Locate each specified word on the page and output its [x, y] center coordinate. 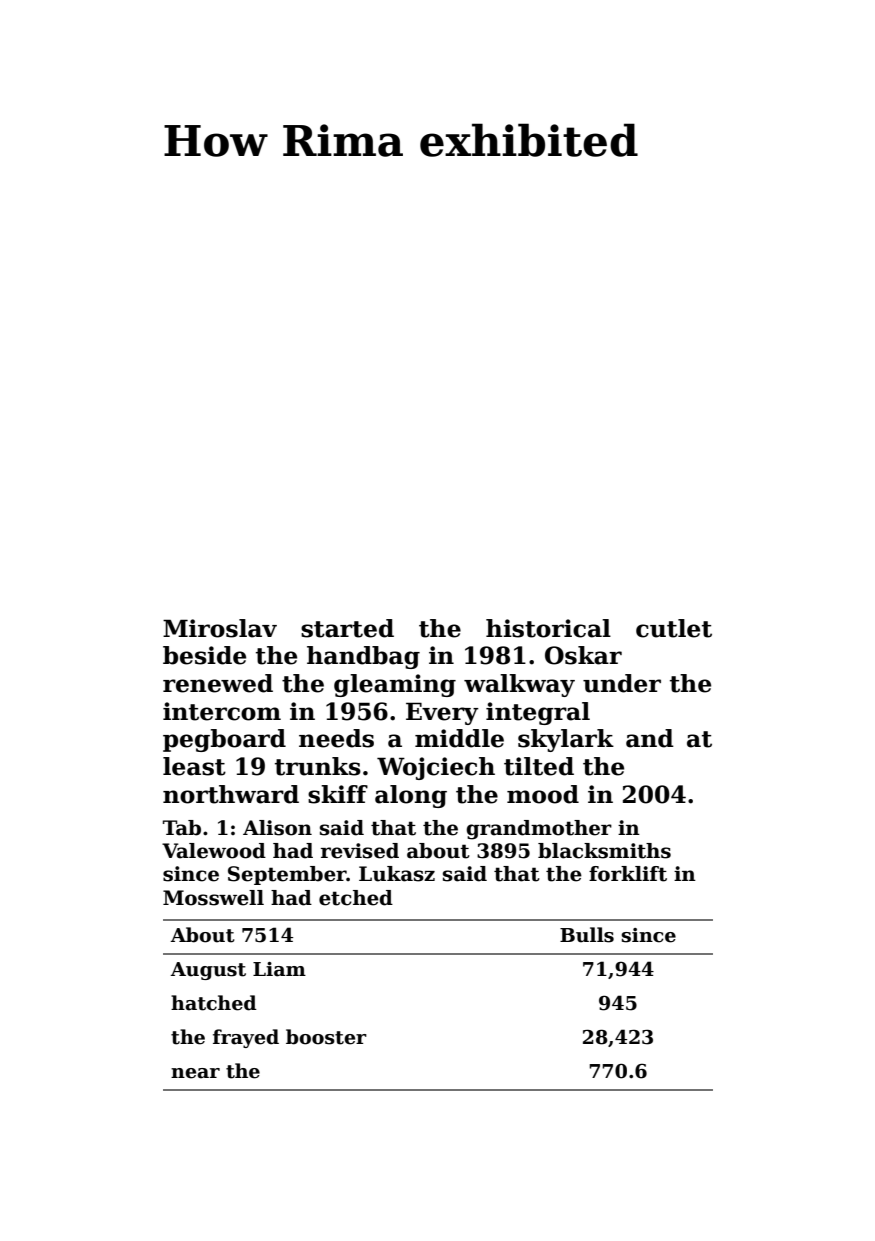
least [194, 766]
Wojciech [436, 768]
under [622, 683]
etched [356, 898]
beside [204, 655]
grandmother [539, 830]
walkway [519, 685]
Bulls [587, 935]
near [195, 1073]
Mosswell [213, 898]
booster [326, 1037]
